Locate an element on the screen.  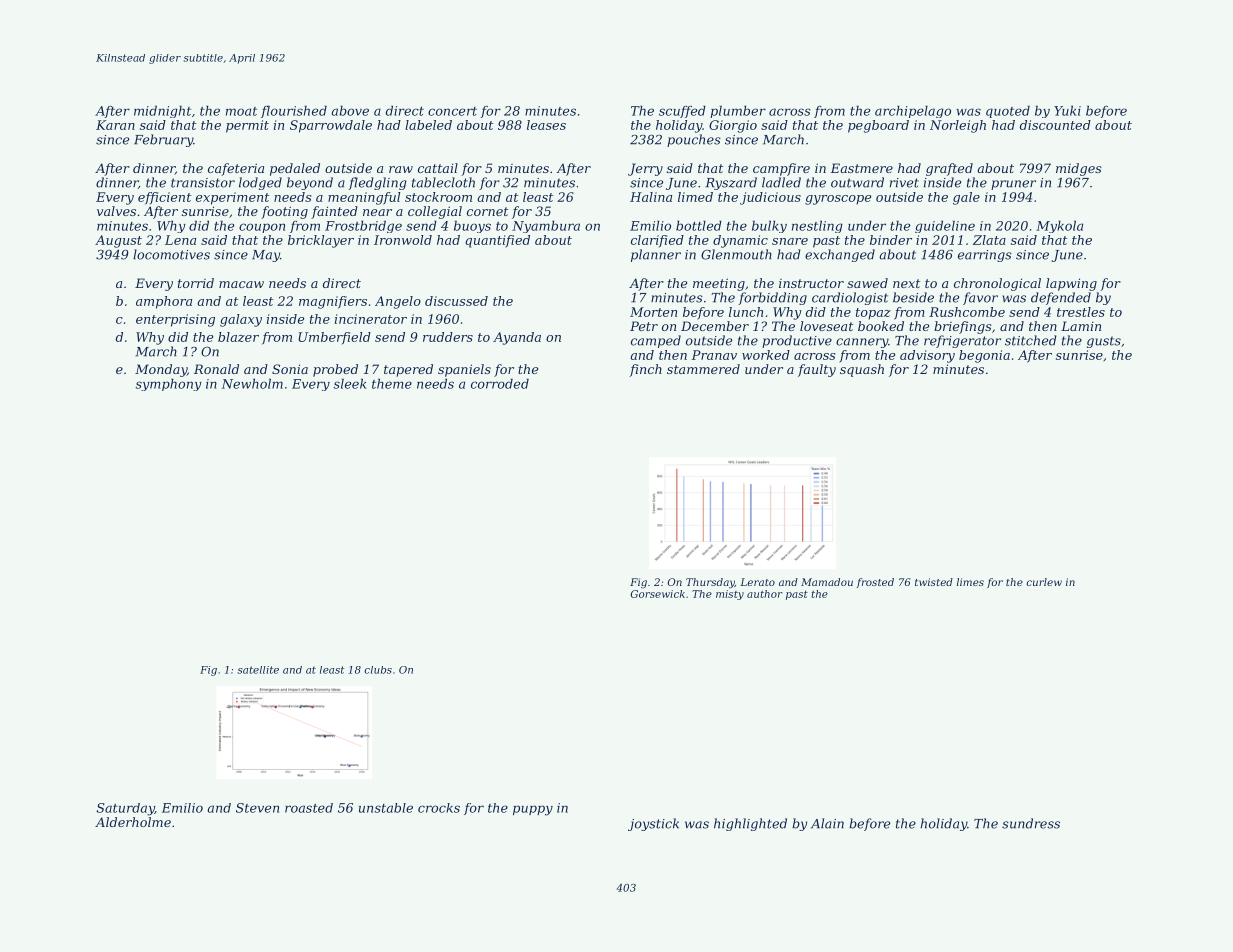
roasted is located at coordinates (309, 808).
